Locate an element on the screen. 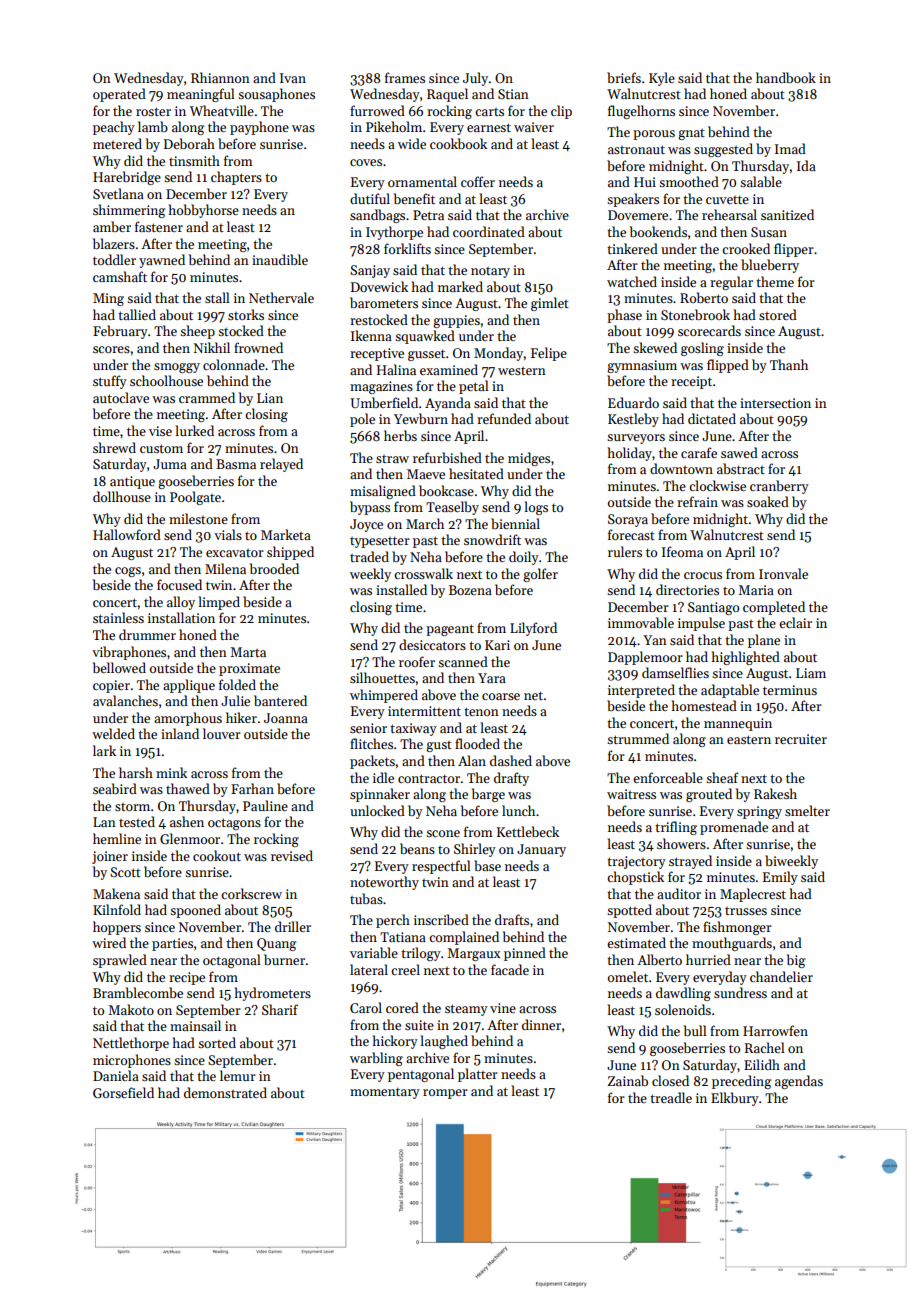  blueberry is located at coordinates (770, 266).
